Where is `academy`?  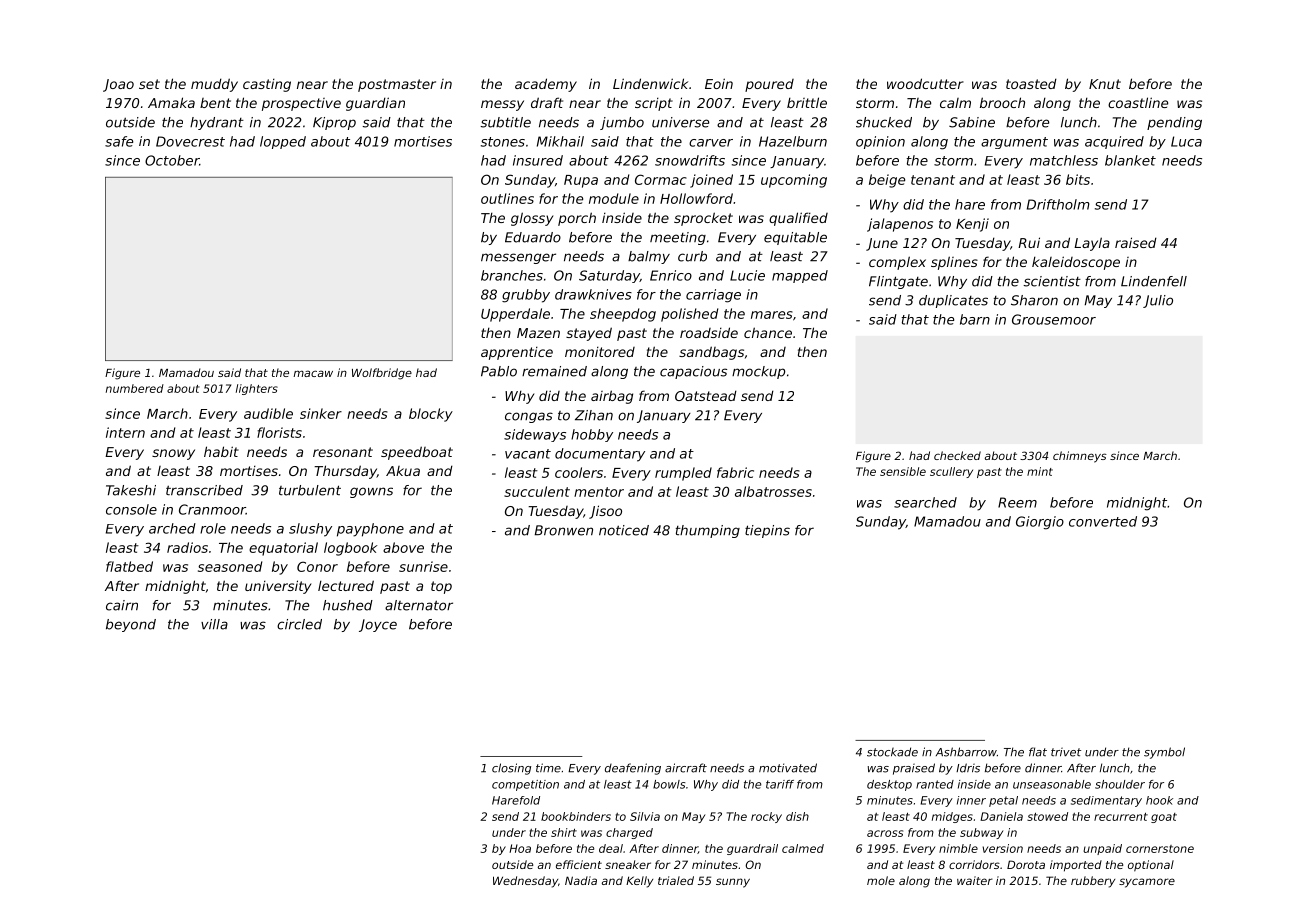 academy is located at coordinates (546, 85).
